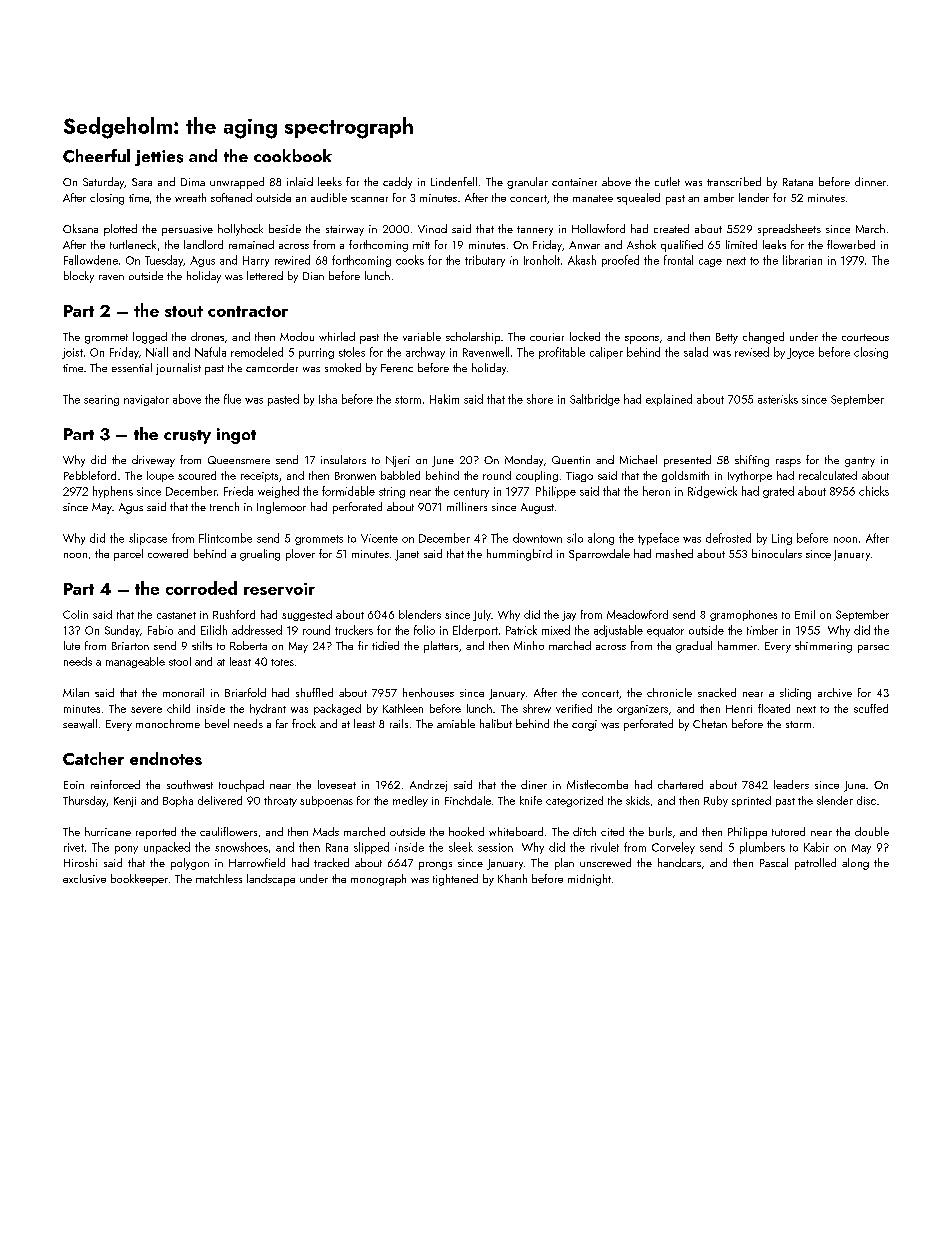 This screenshot has width=952, height=1233. I want to click on asterisks, so click(778, 399).
